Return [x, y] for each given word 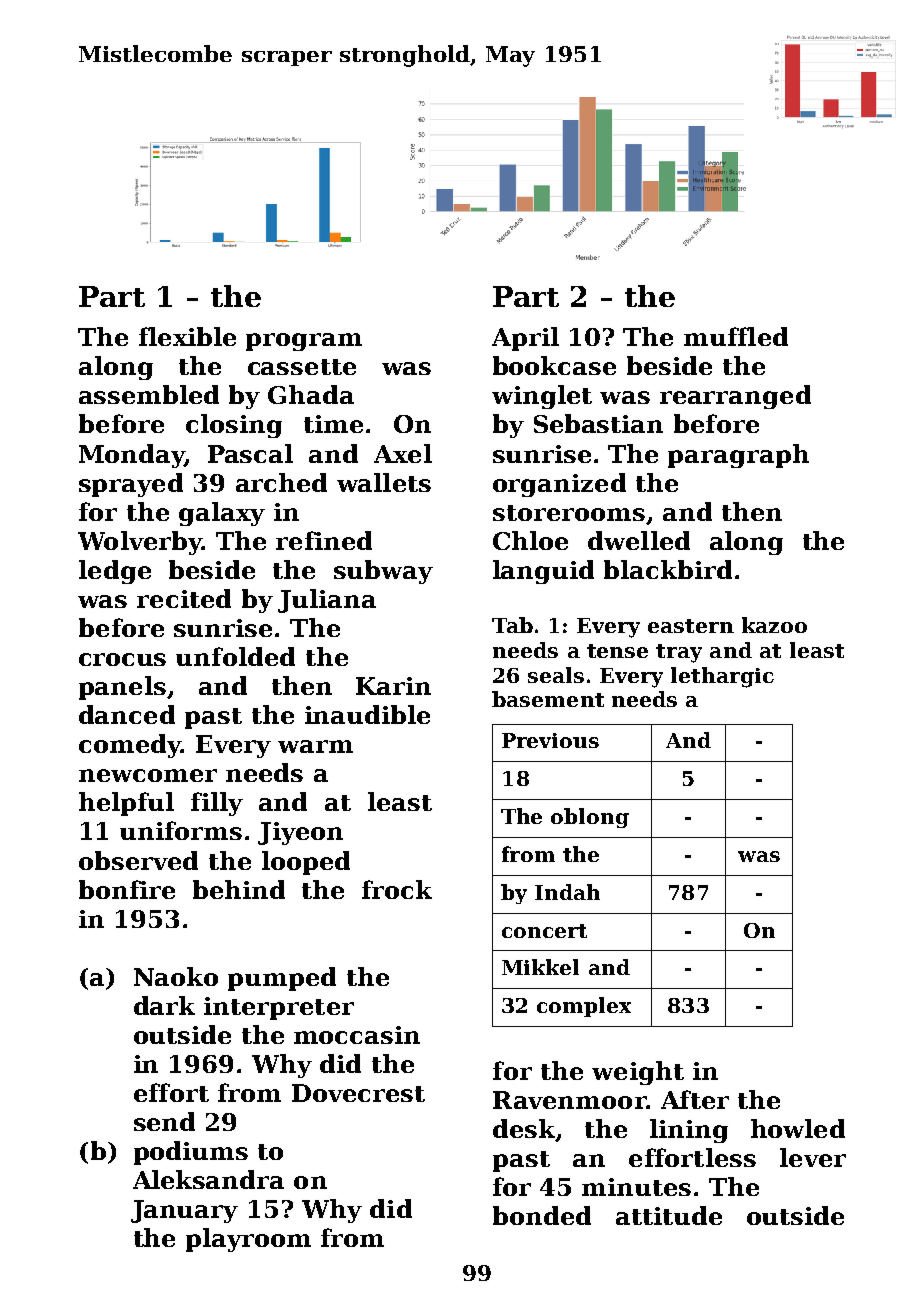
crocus [122, 659]
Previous [550, 740]
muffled [736, 336]
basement [548, 699]
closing [234, 426]
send [164, 1121]
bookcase [554, 365]
